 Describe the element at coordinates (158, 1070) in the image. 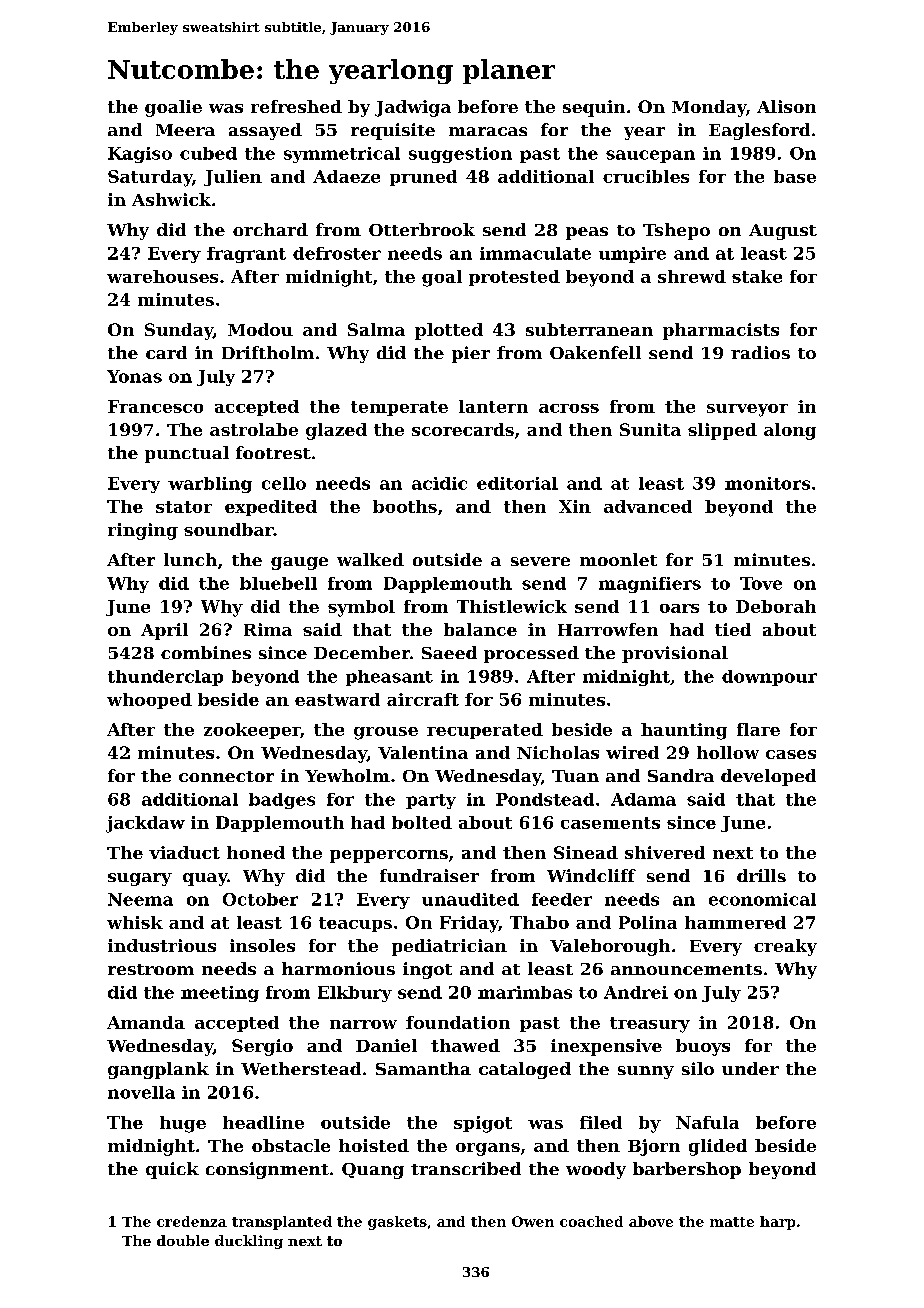

I see `gangplank` at that location.
